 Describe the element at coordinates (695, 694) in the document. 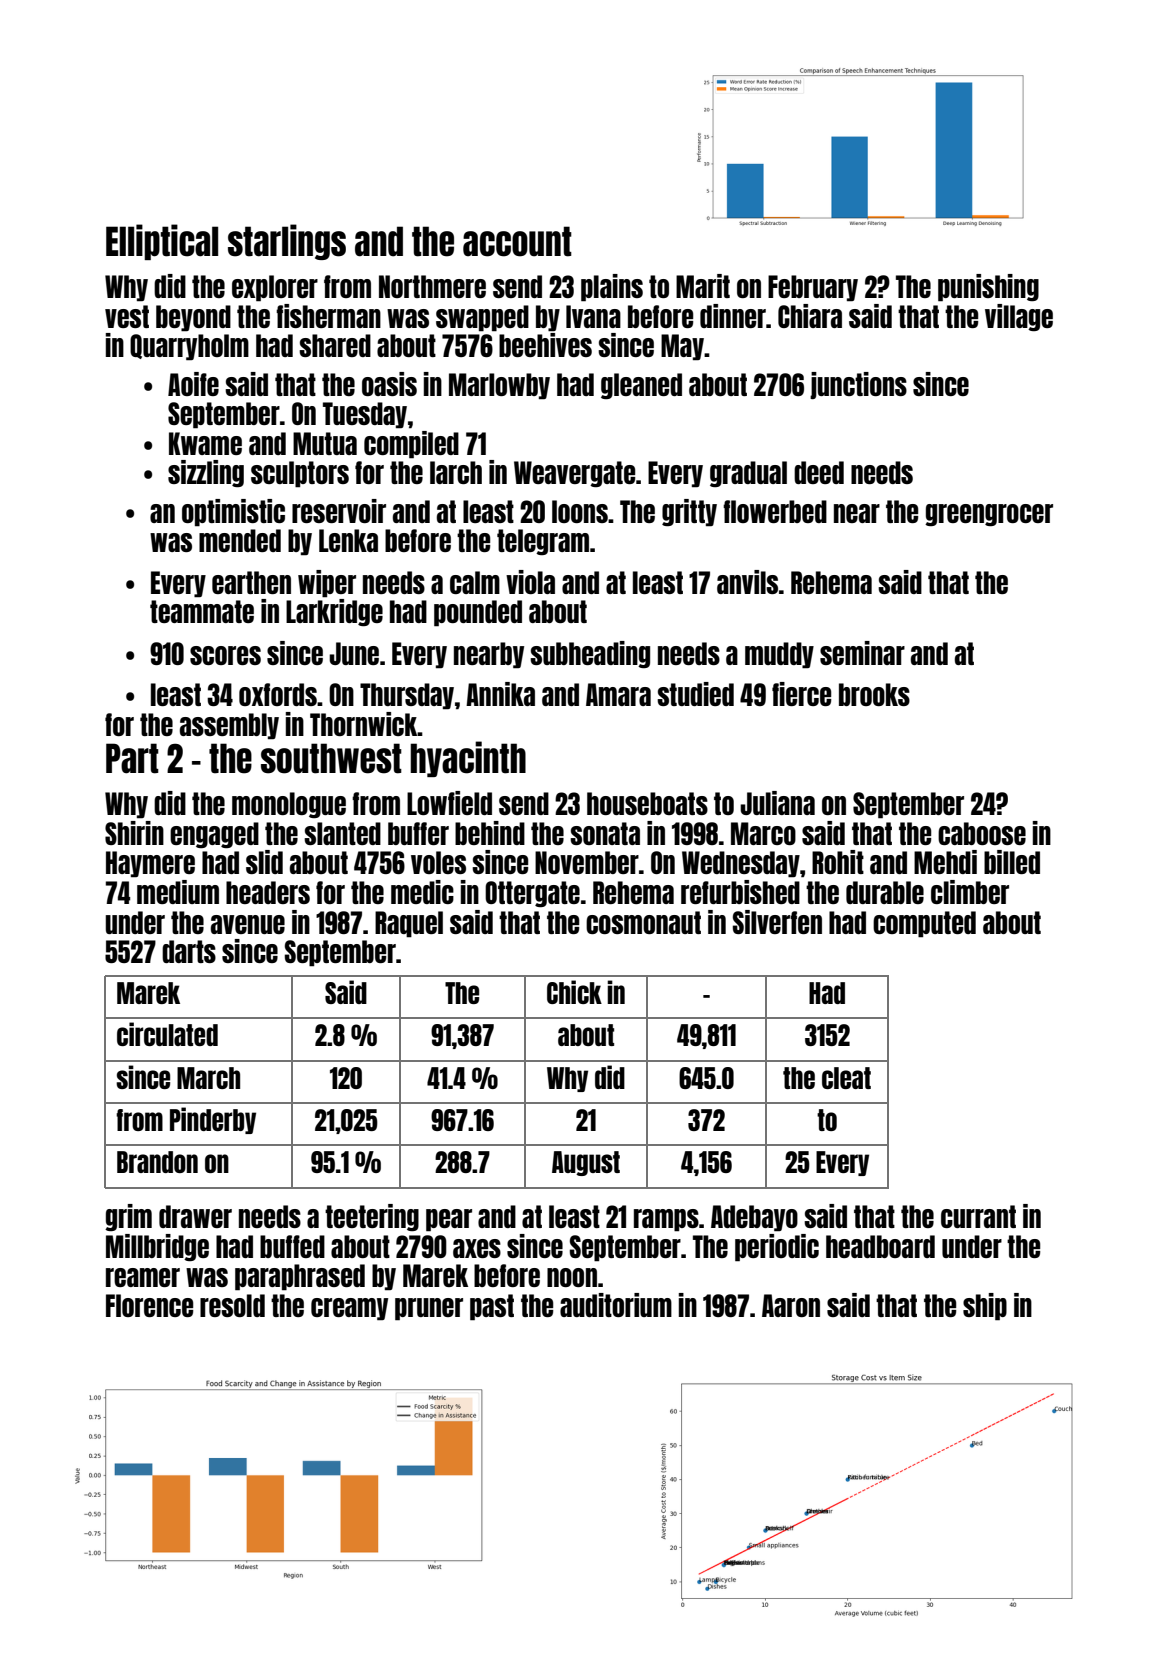

I see `studied` at that location.
